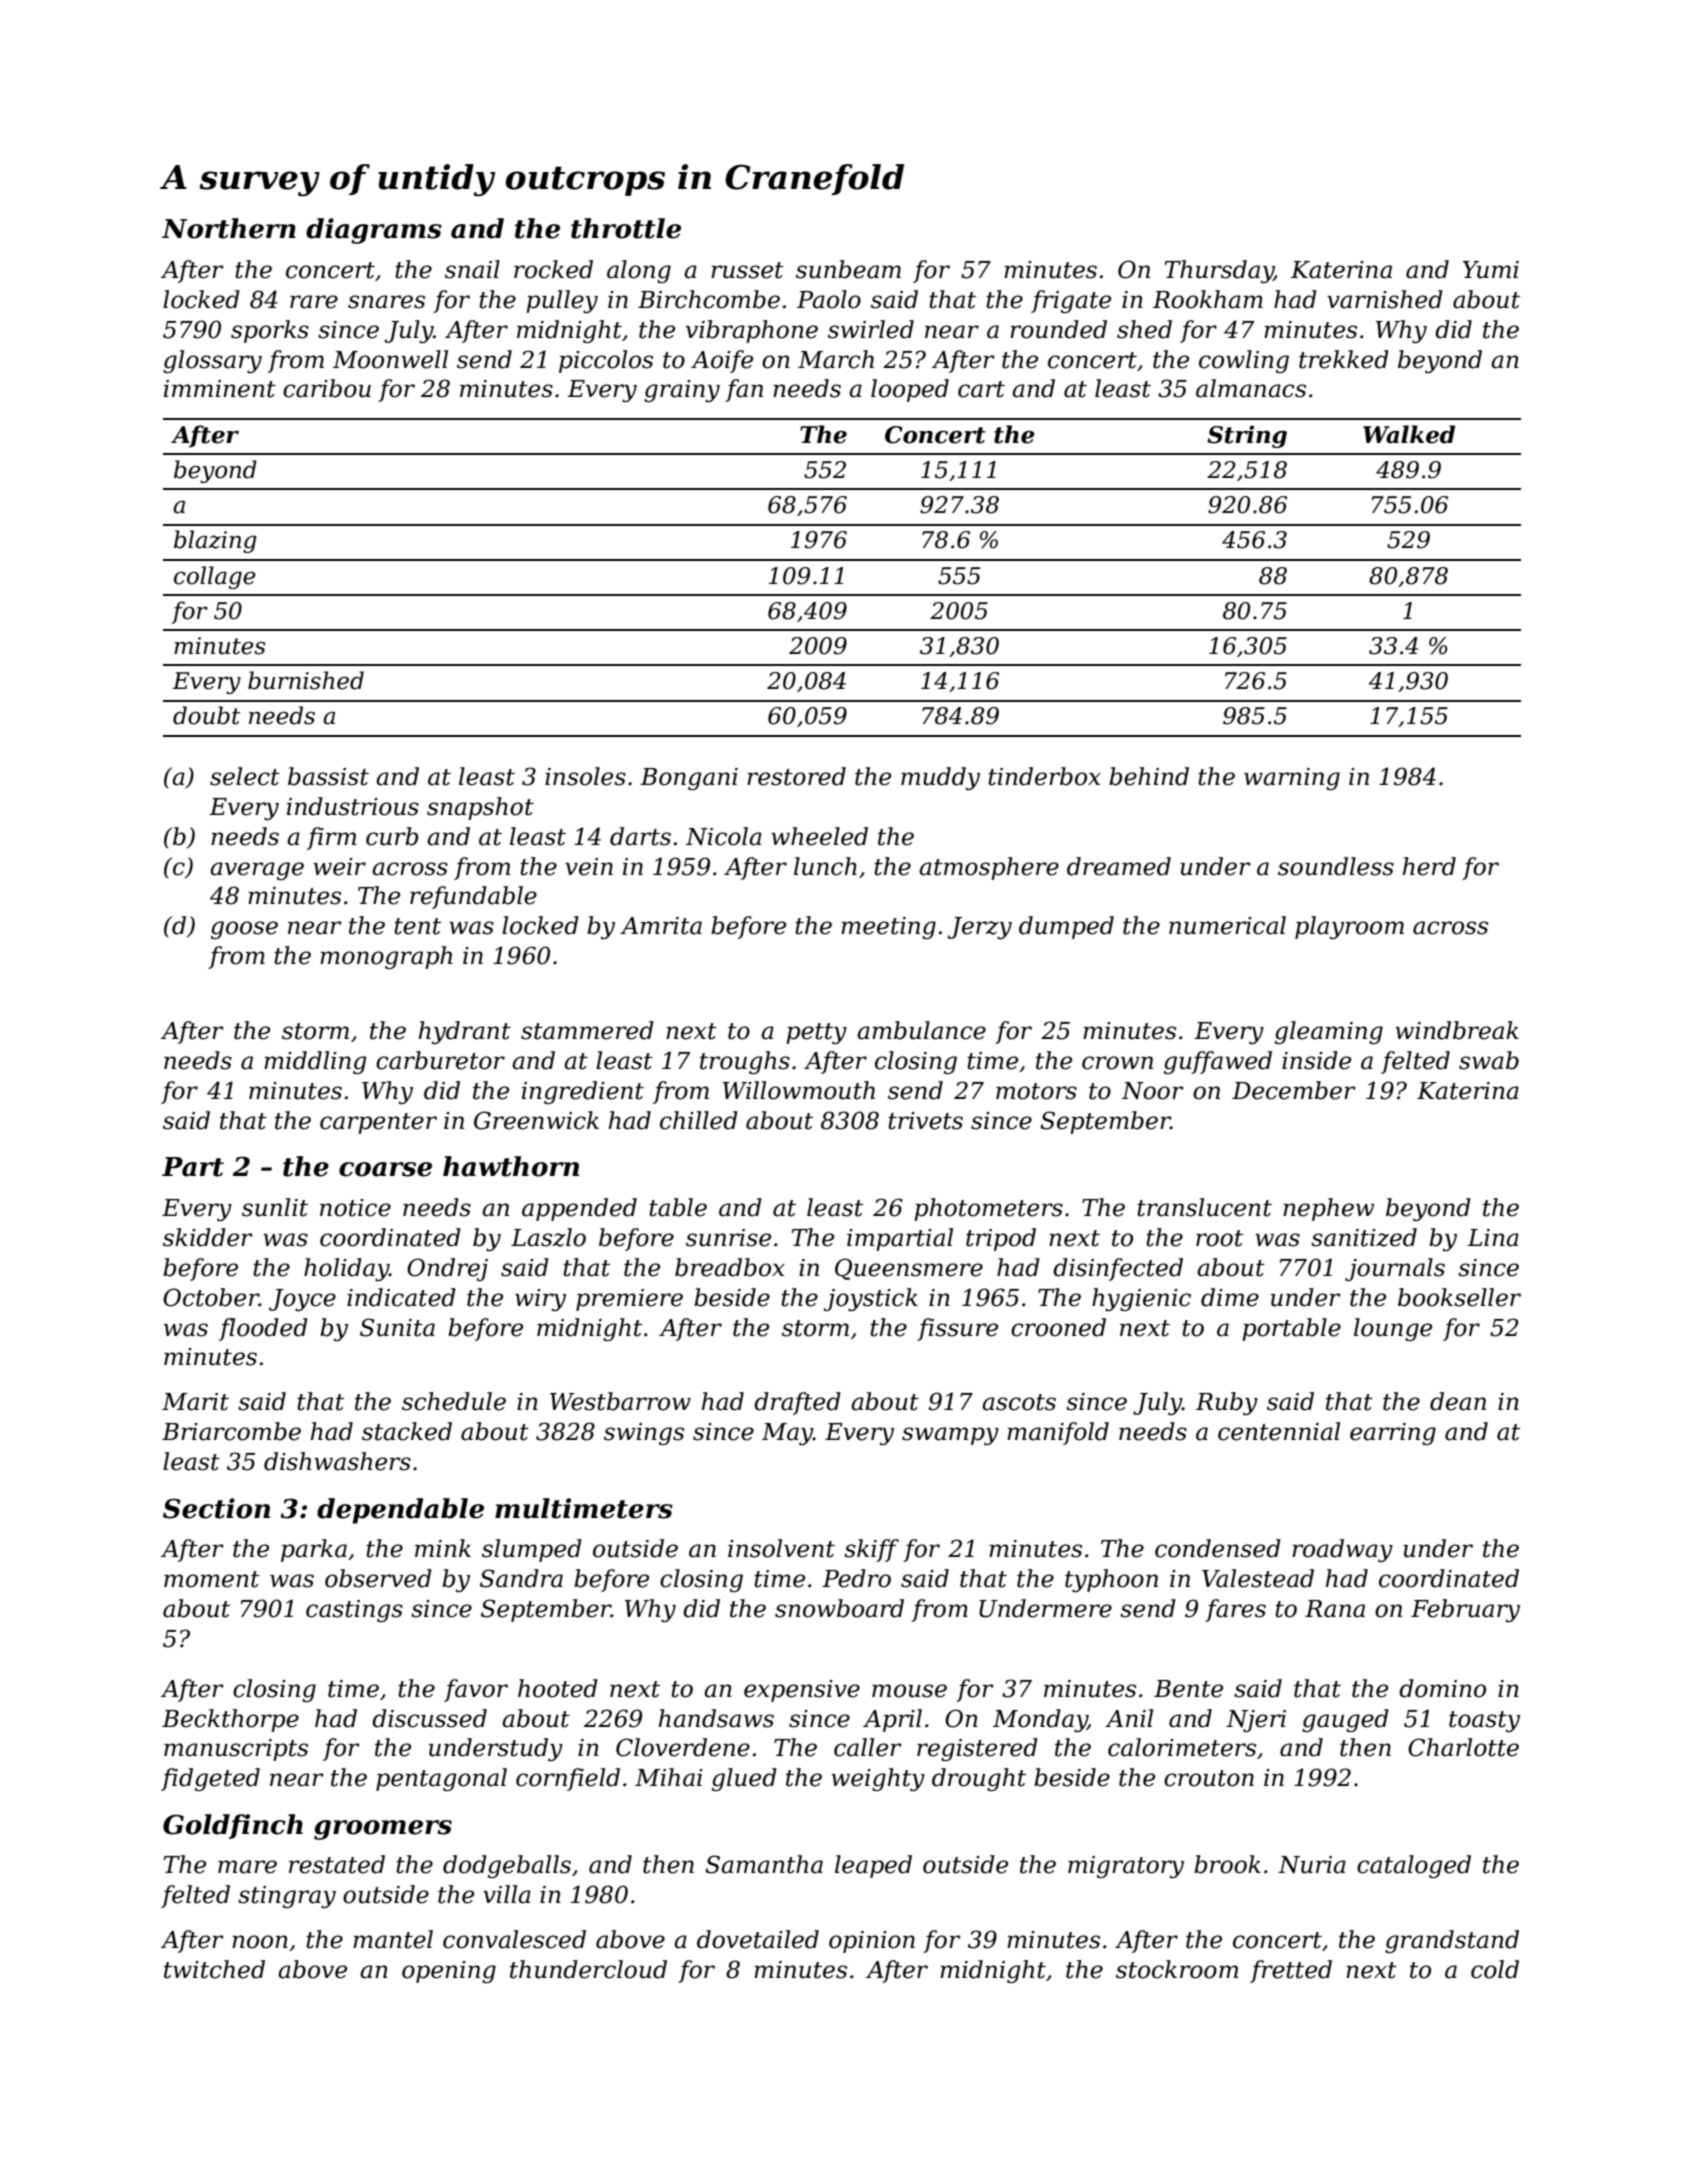  Describe the element at coordinates (397, 1327) in the screenshot. I see `Sunita` at that location.
